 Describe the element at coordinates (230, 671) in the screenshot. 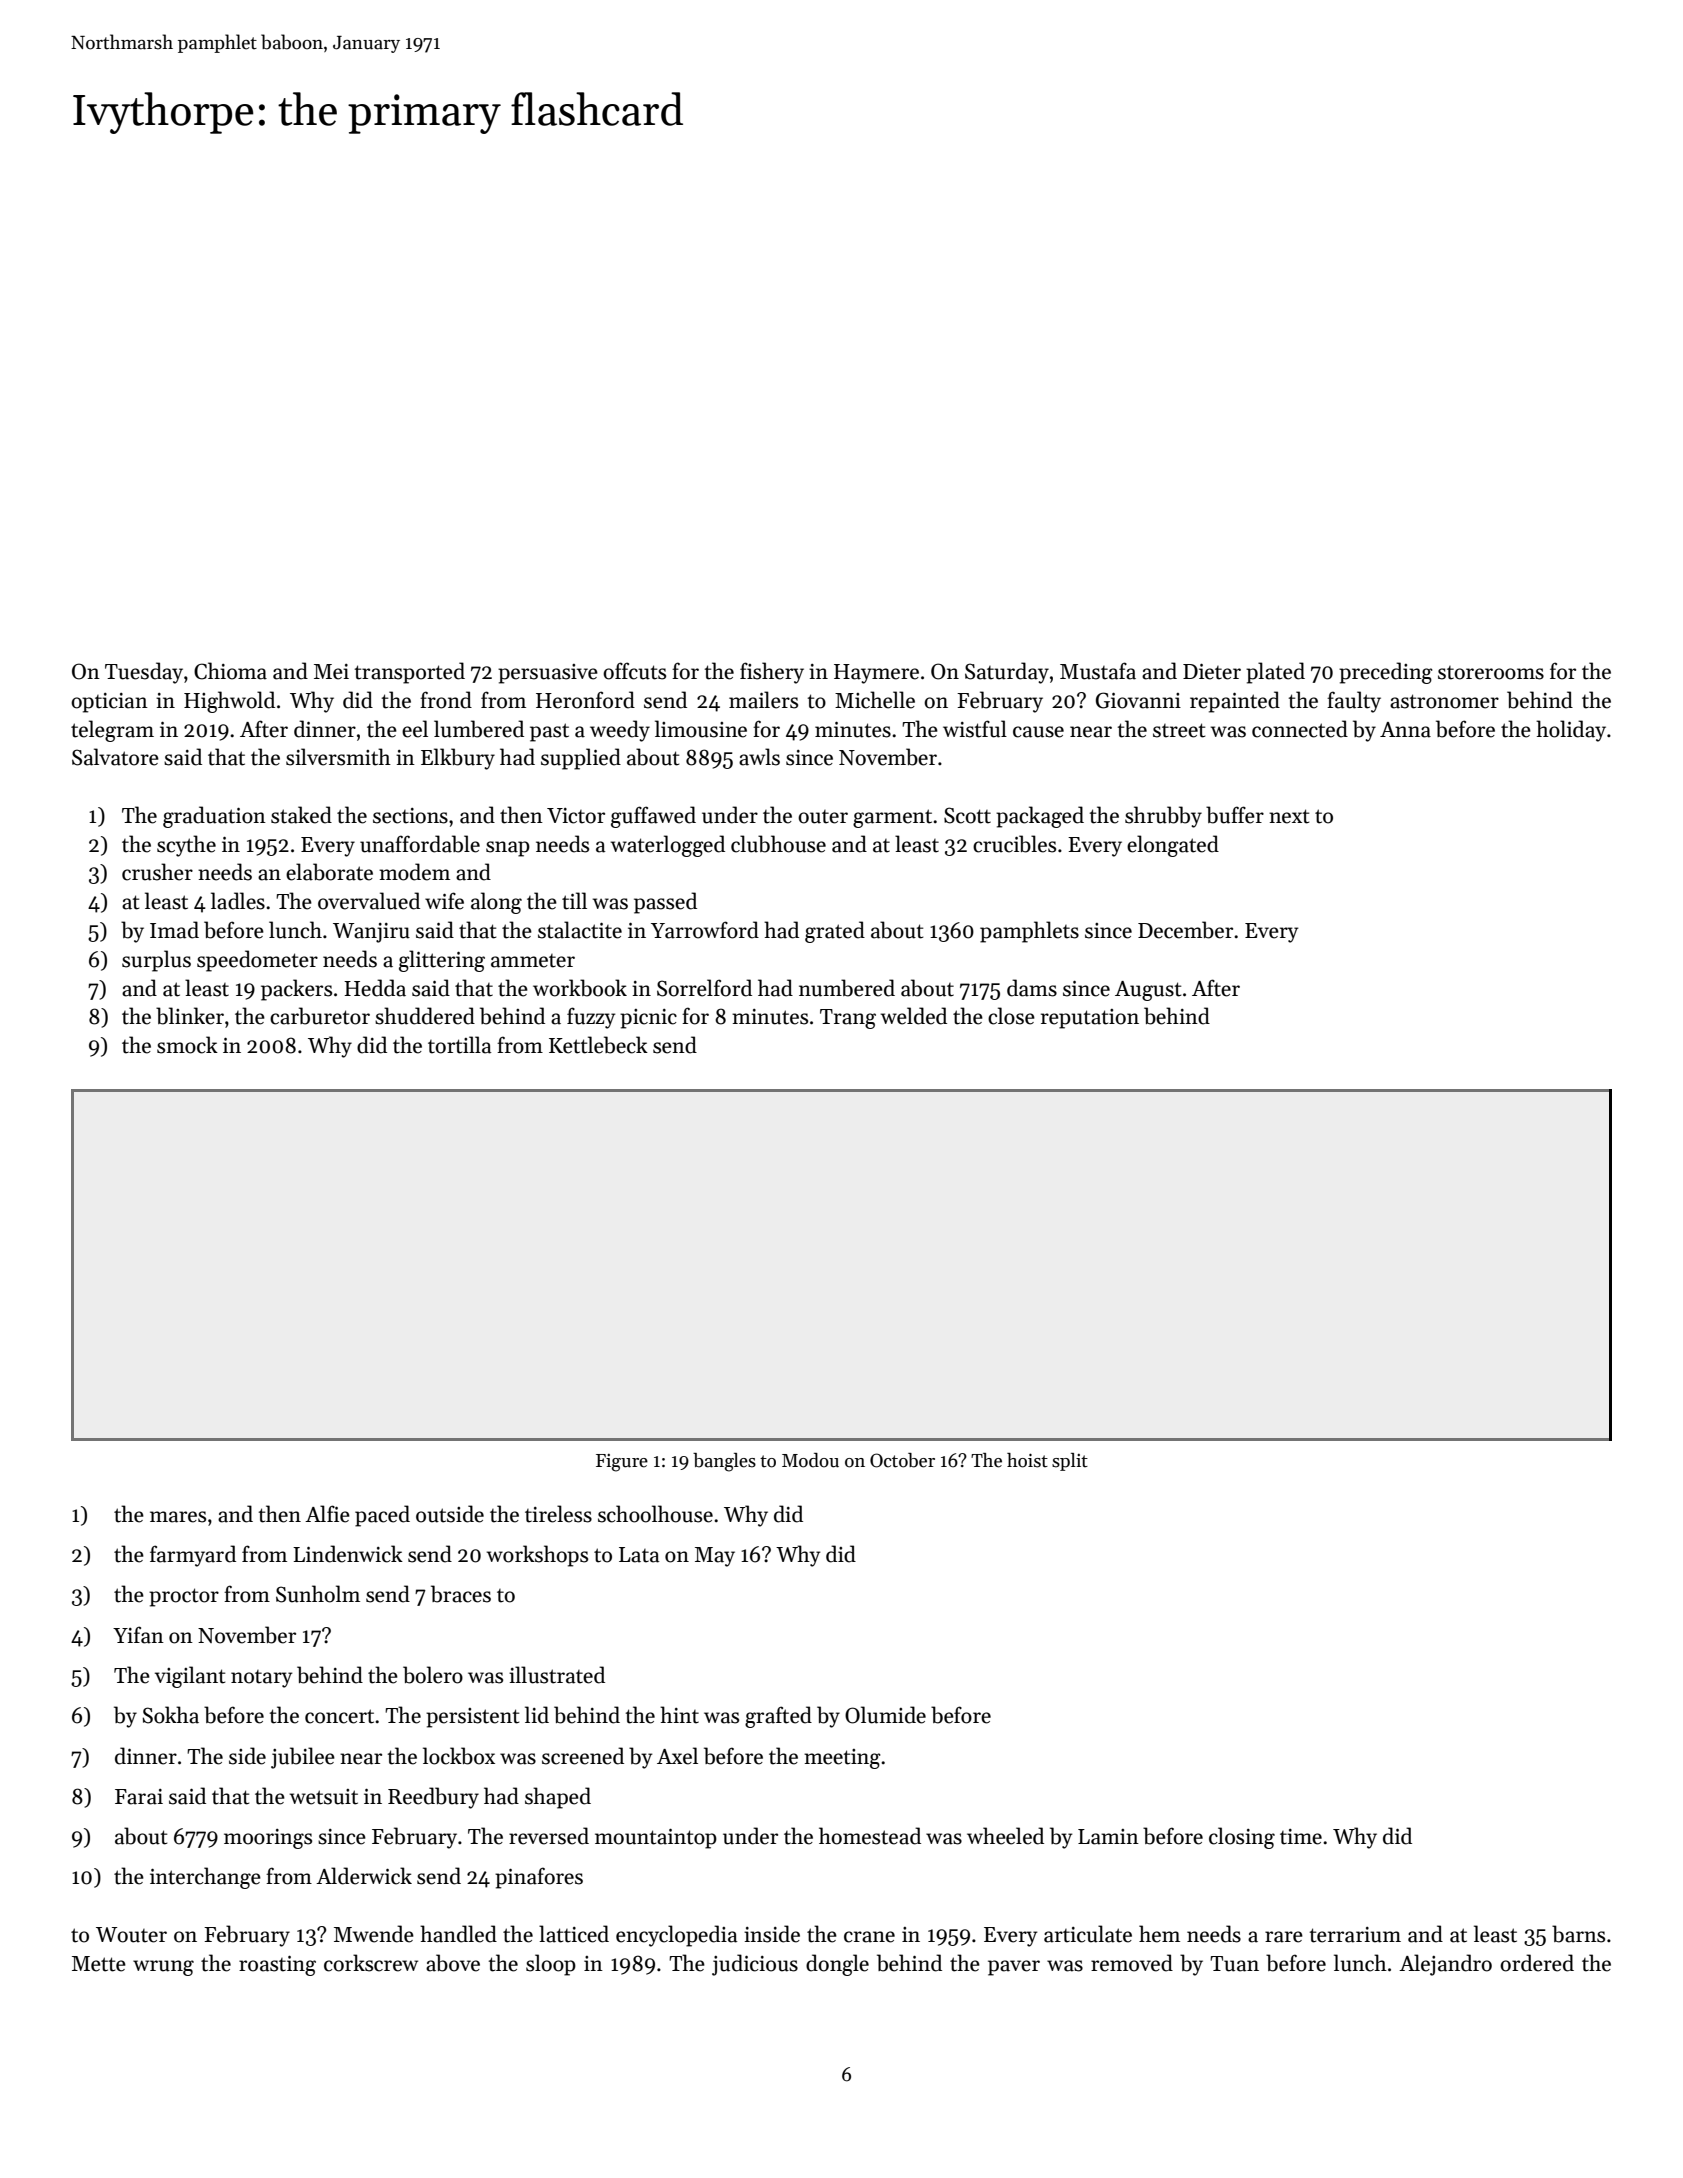

I see `Chioma` at that location.
